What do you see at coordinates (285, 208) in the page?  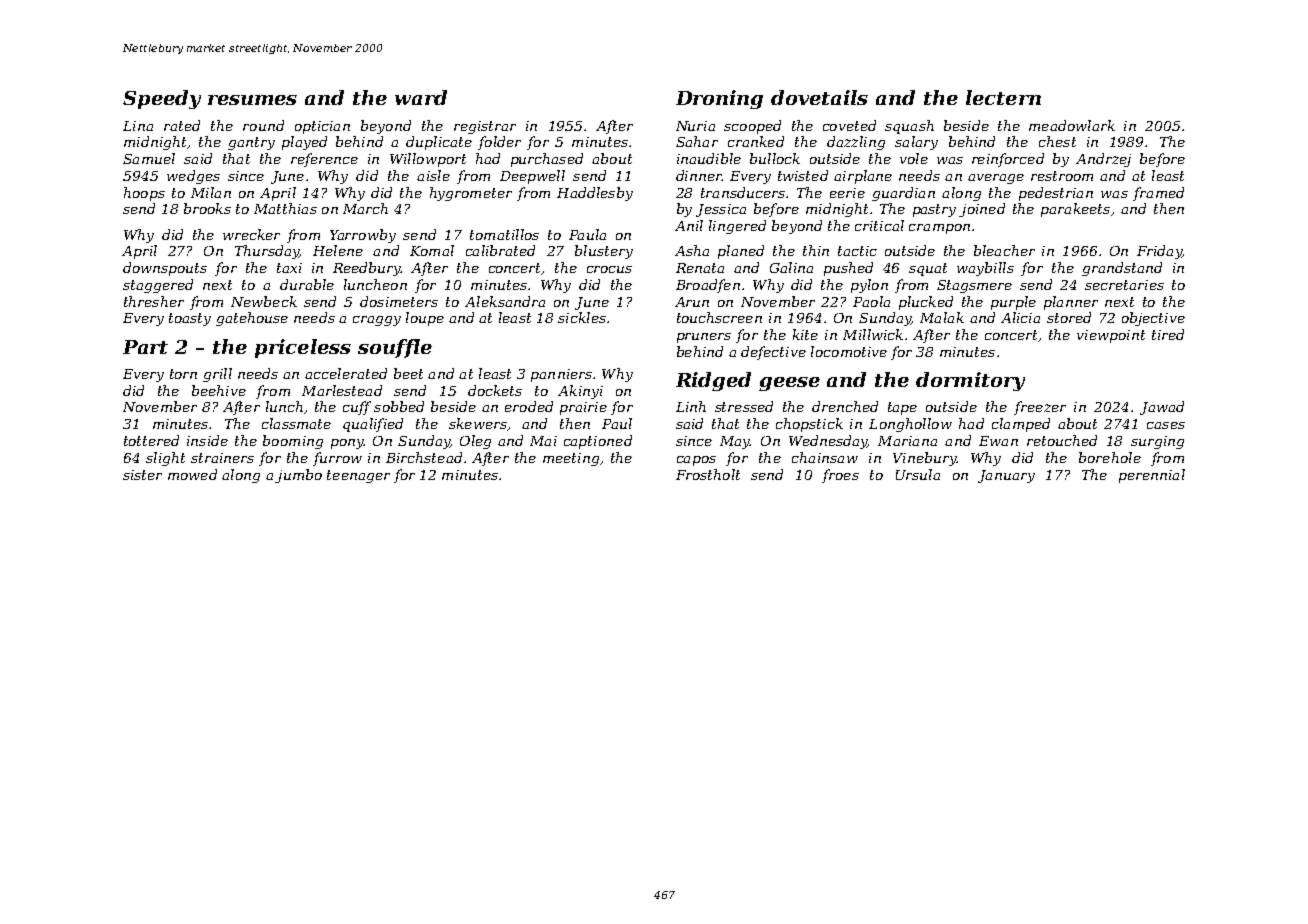 I see `Matthias` at bounding box center [285, 208].
